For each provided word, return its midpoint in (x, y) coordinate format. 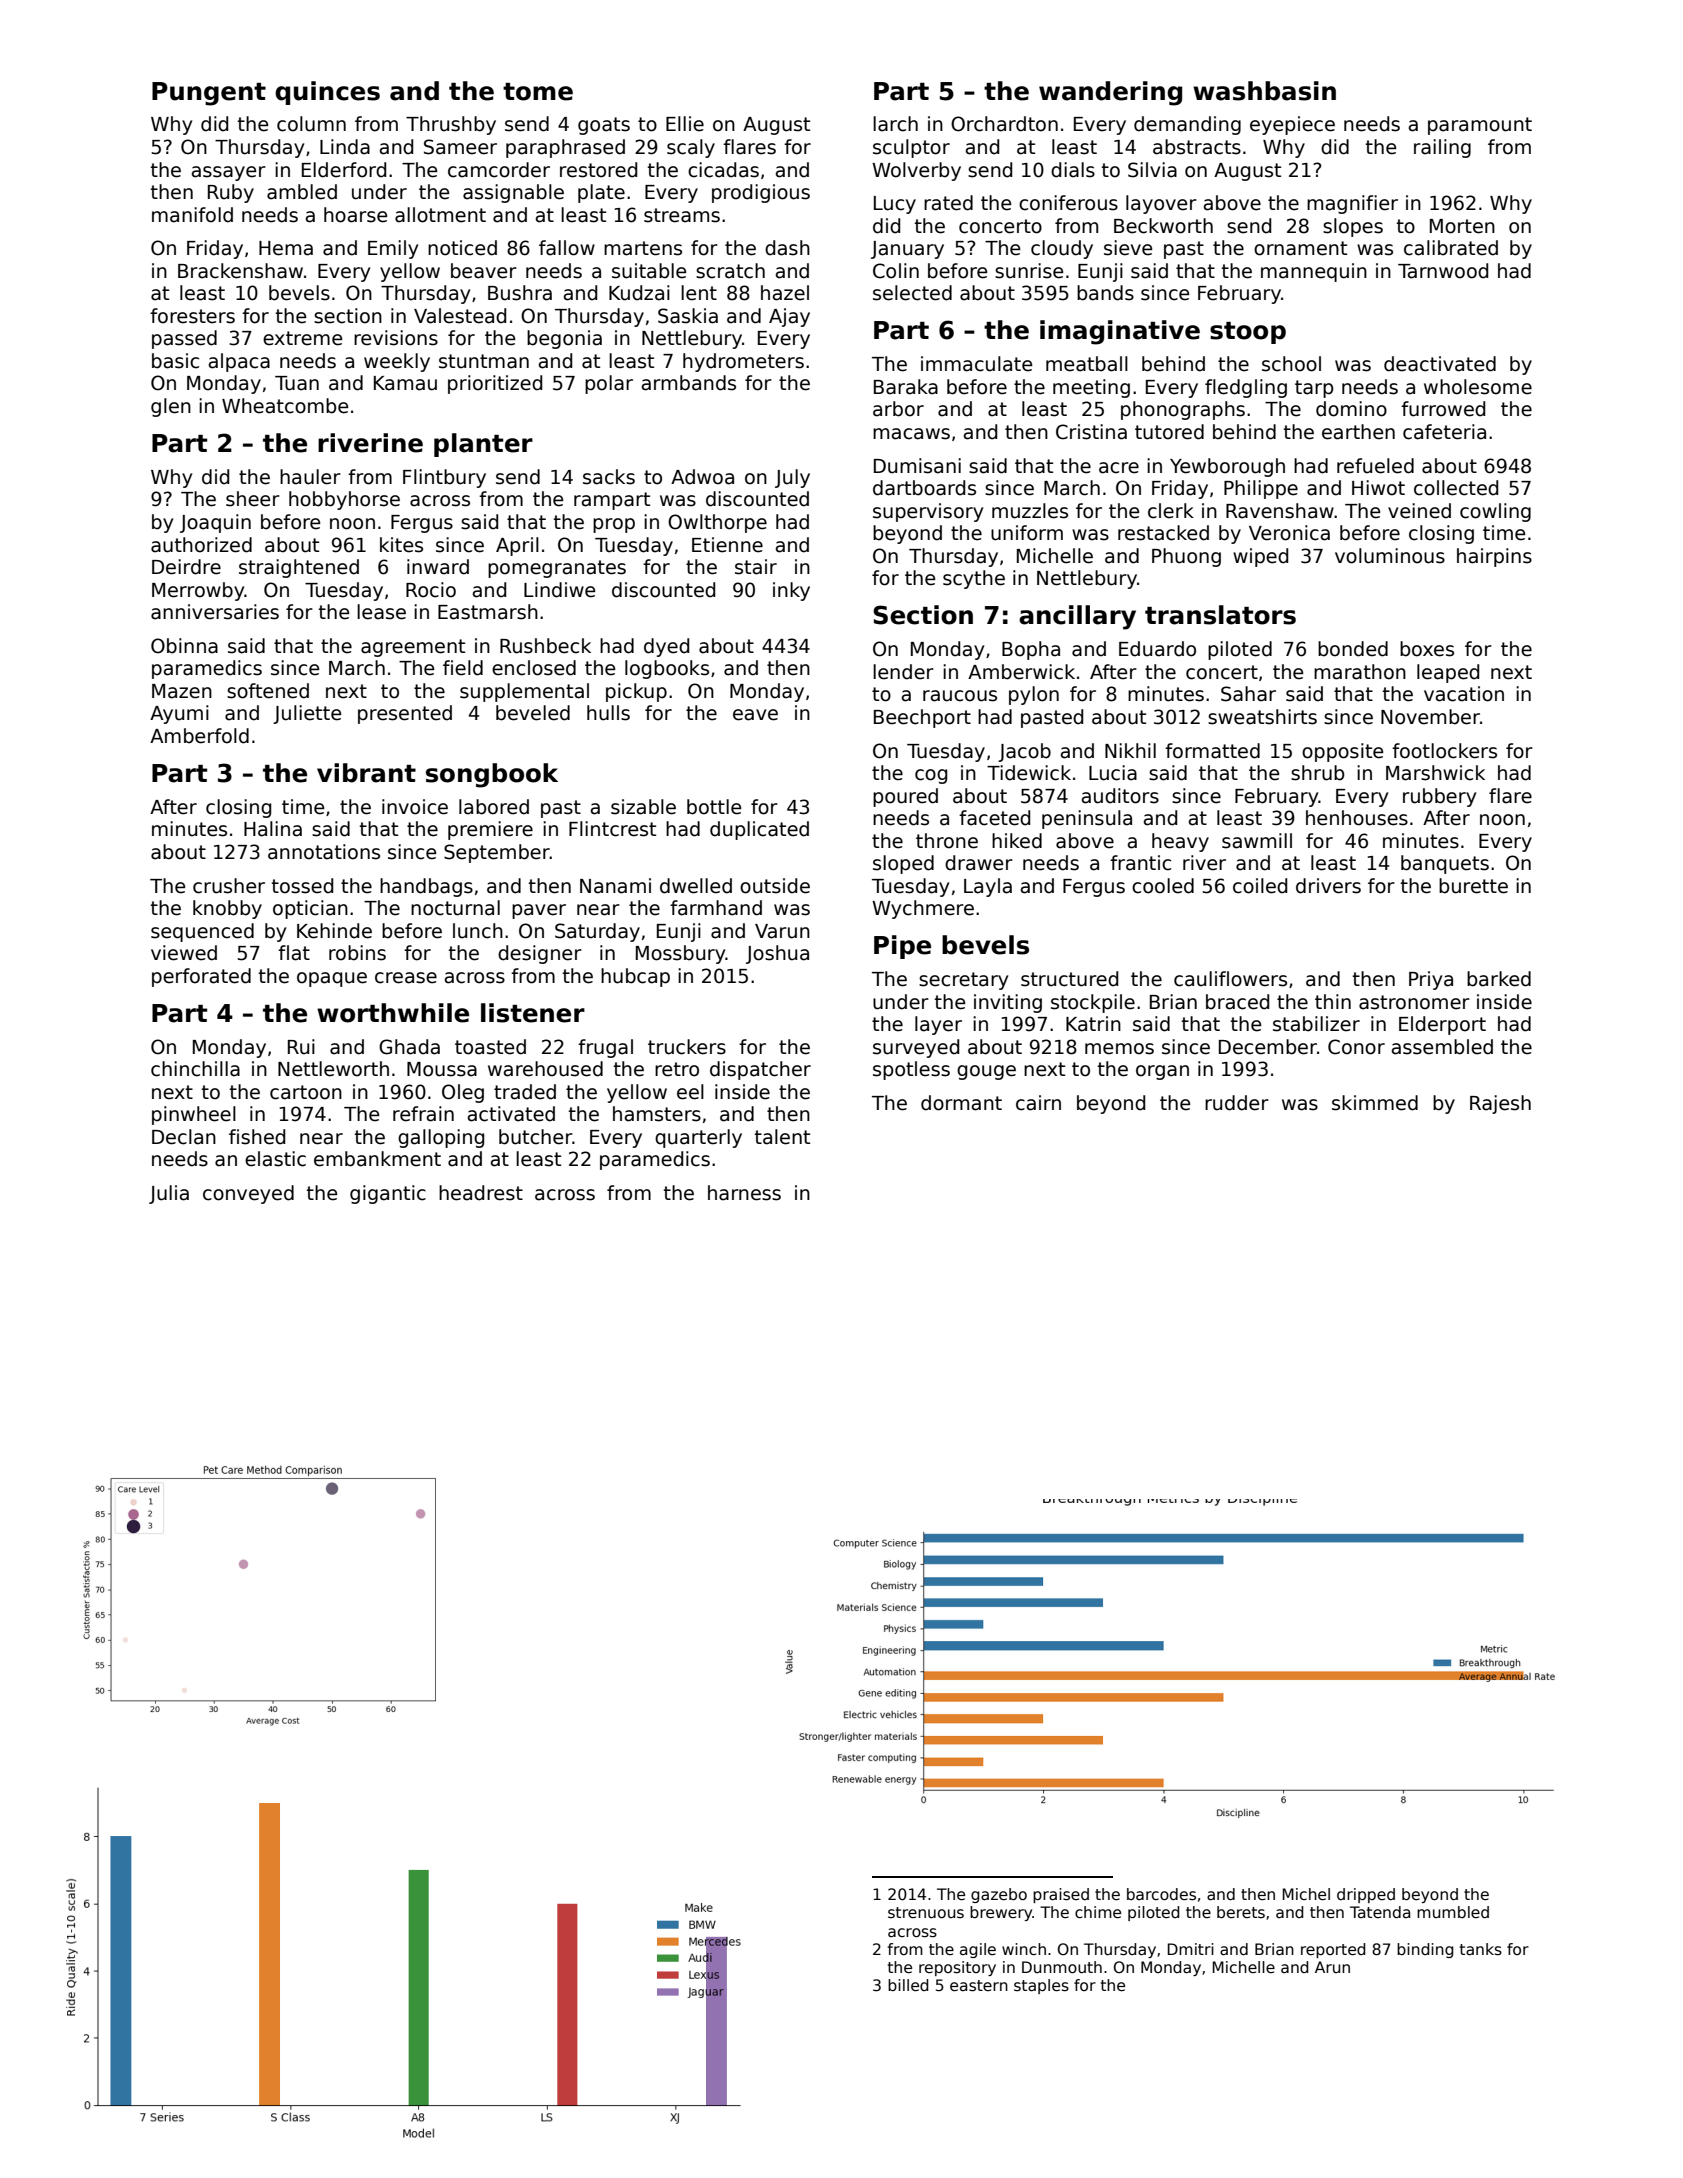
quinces (327, 93)
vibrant (366, 773)
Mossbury (681, 954)
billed (908, 1985)
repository (957, 1968)
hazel (785, 293)
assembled (1442, 1047)
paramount (1480, 126)
